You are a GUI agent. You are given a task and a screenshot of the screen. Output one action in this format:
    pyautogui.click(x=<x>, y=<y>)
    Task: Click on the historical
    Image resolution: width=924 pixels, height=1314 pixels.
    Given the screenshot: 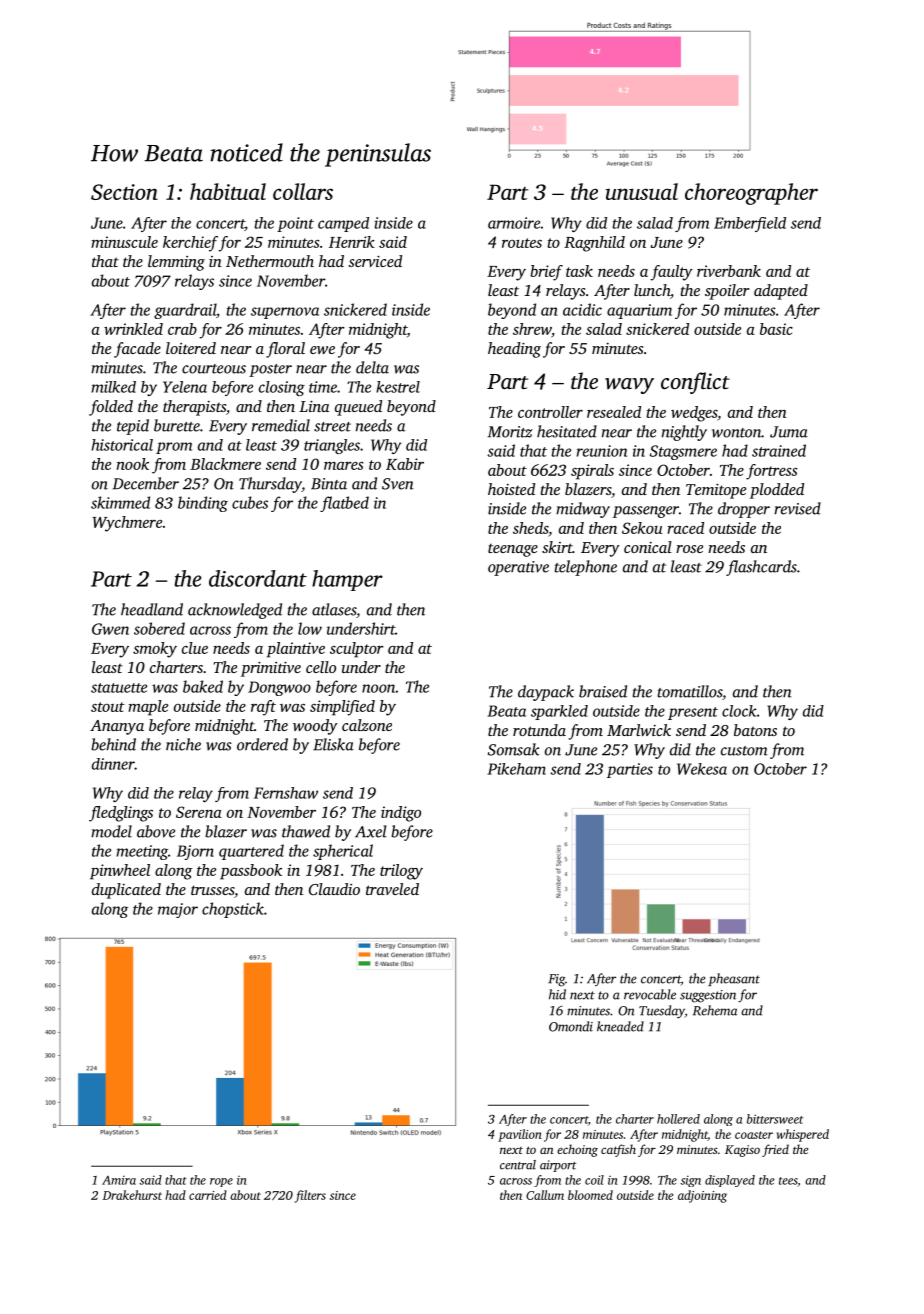 What is the action you would take?
    pyautogui.click(x=122, y=445)
